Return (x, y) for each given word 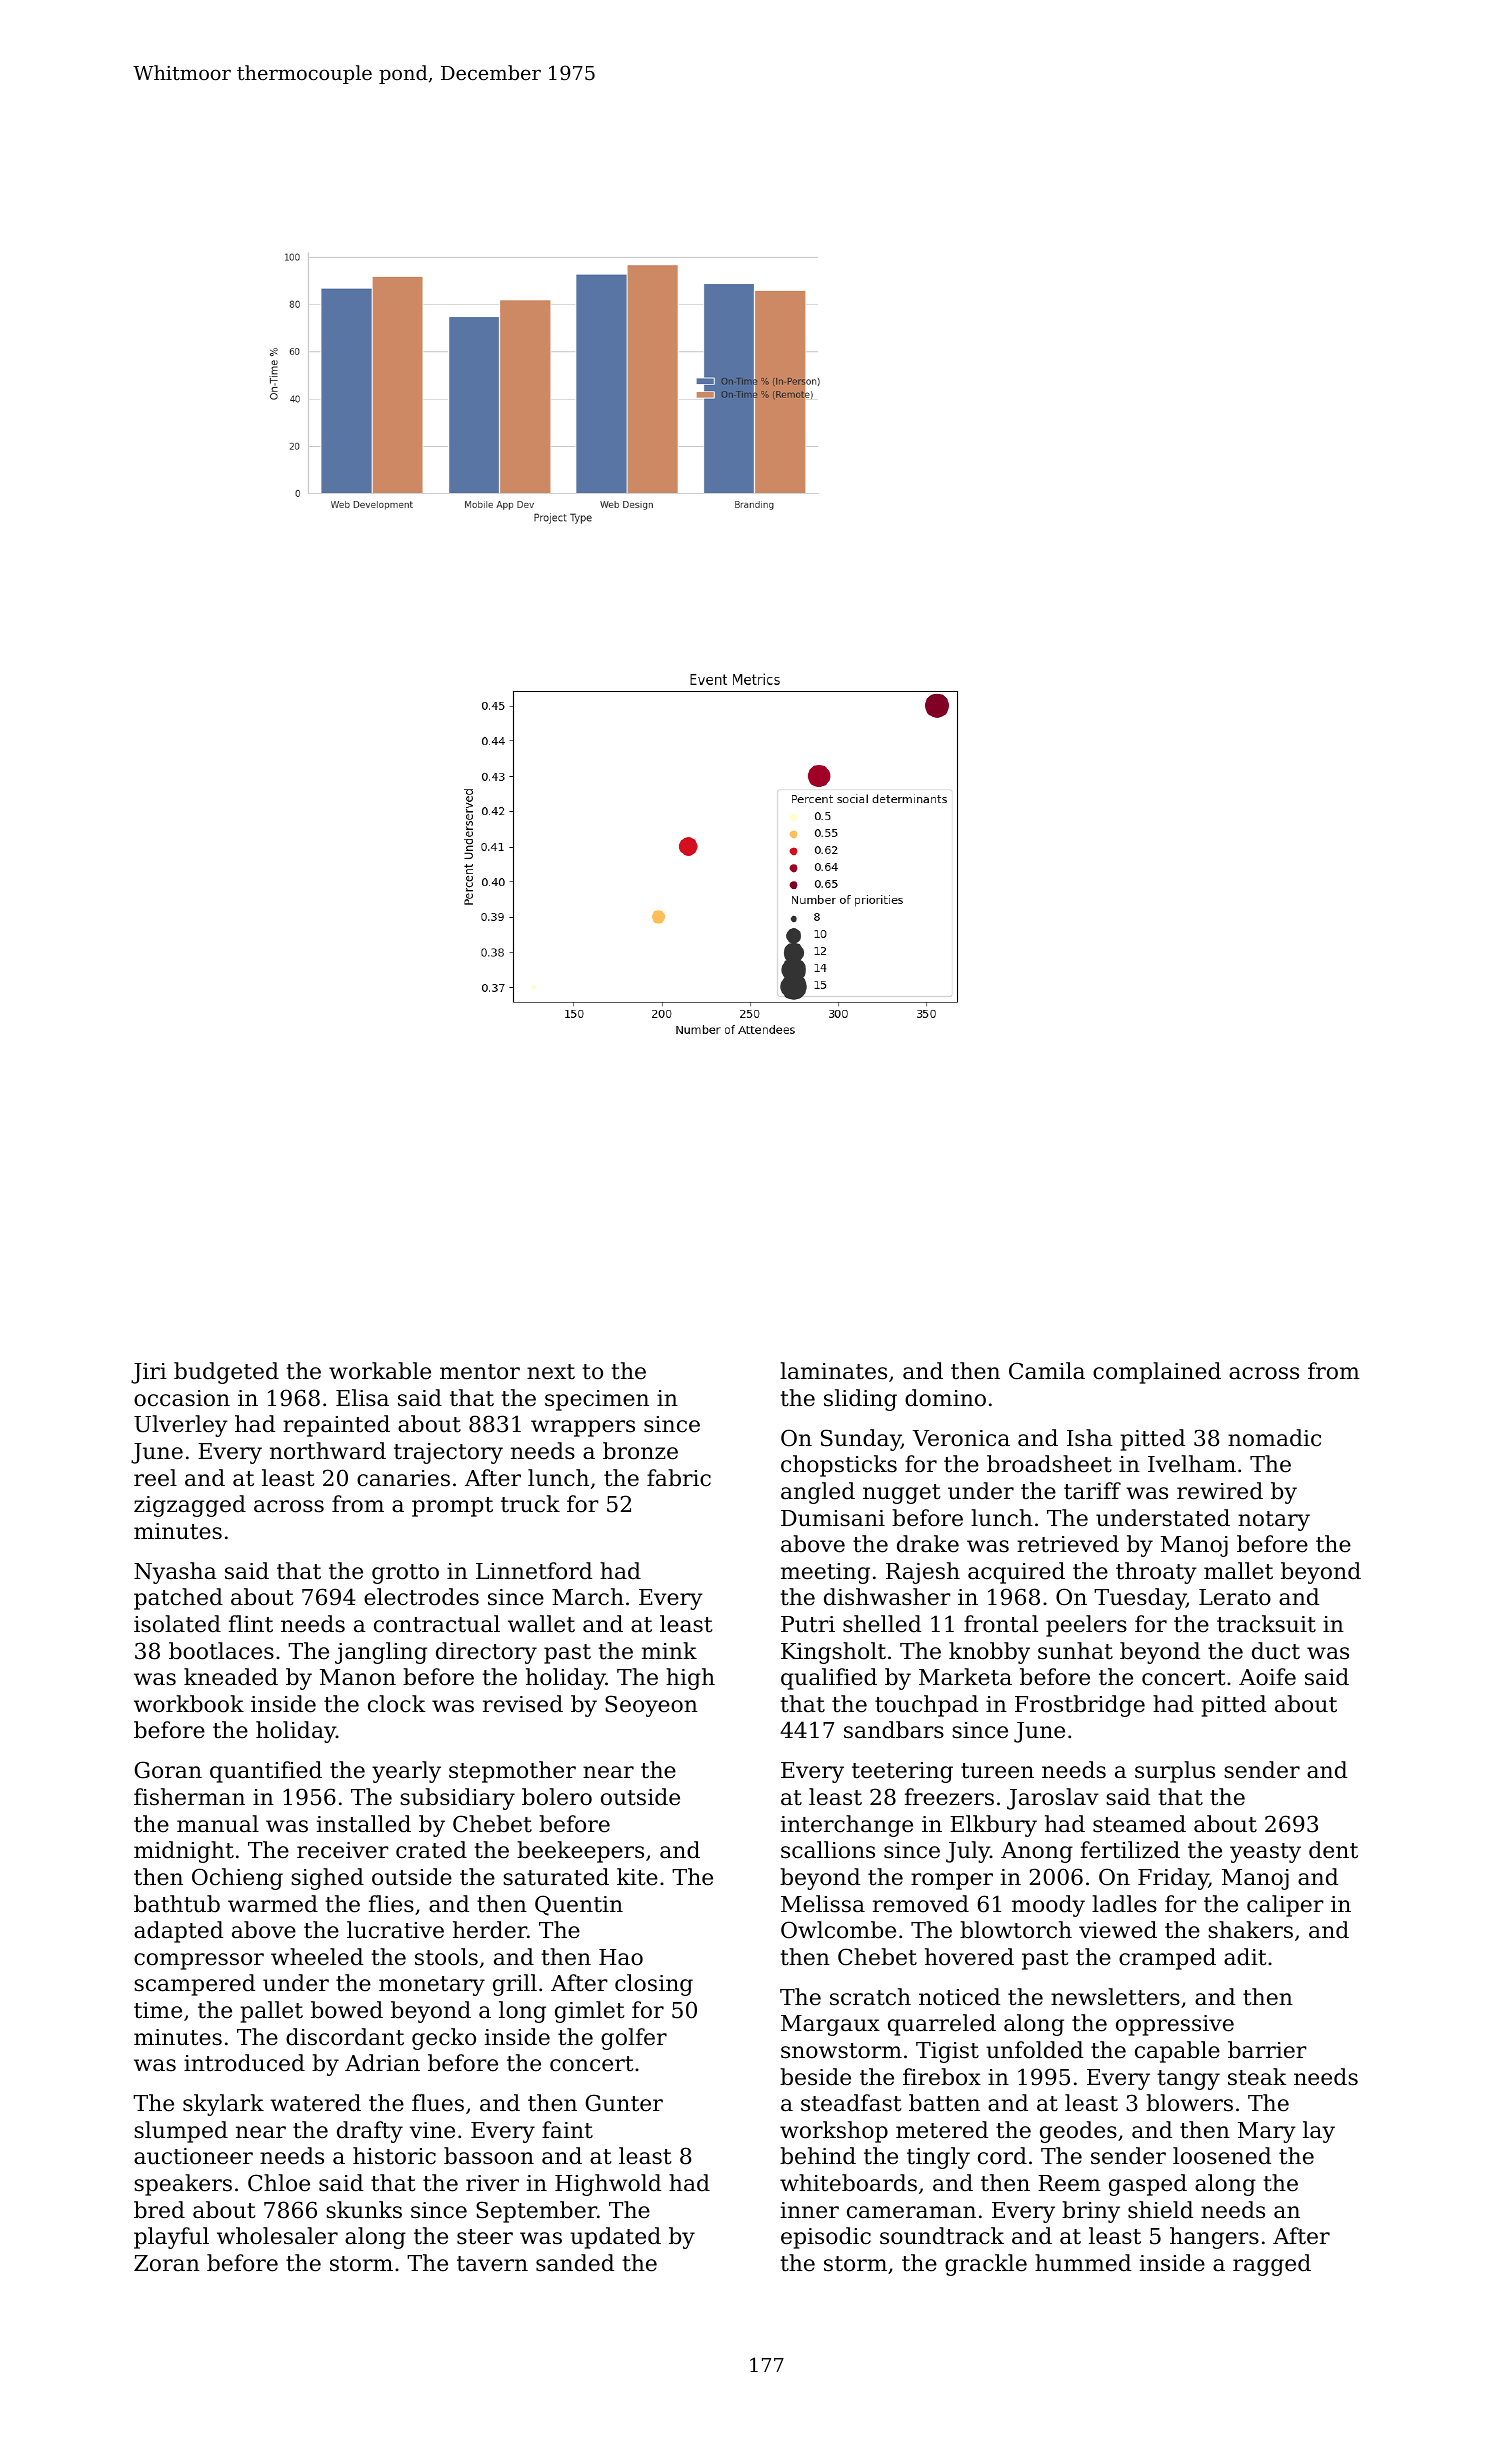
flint (251, 1624)
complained (1157, 1373)
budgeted (226, 1373)
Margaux (830, 2025)
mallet (1238, 1571)
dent (1333, 1850)
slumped (181, 2132)
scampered (194, 1985)
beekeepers (580, 1852)
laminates (833, 1371)
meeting (825, 1573)
